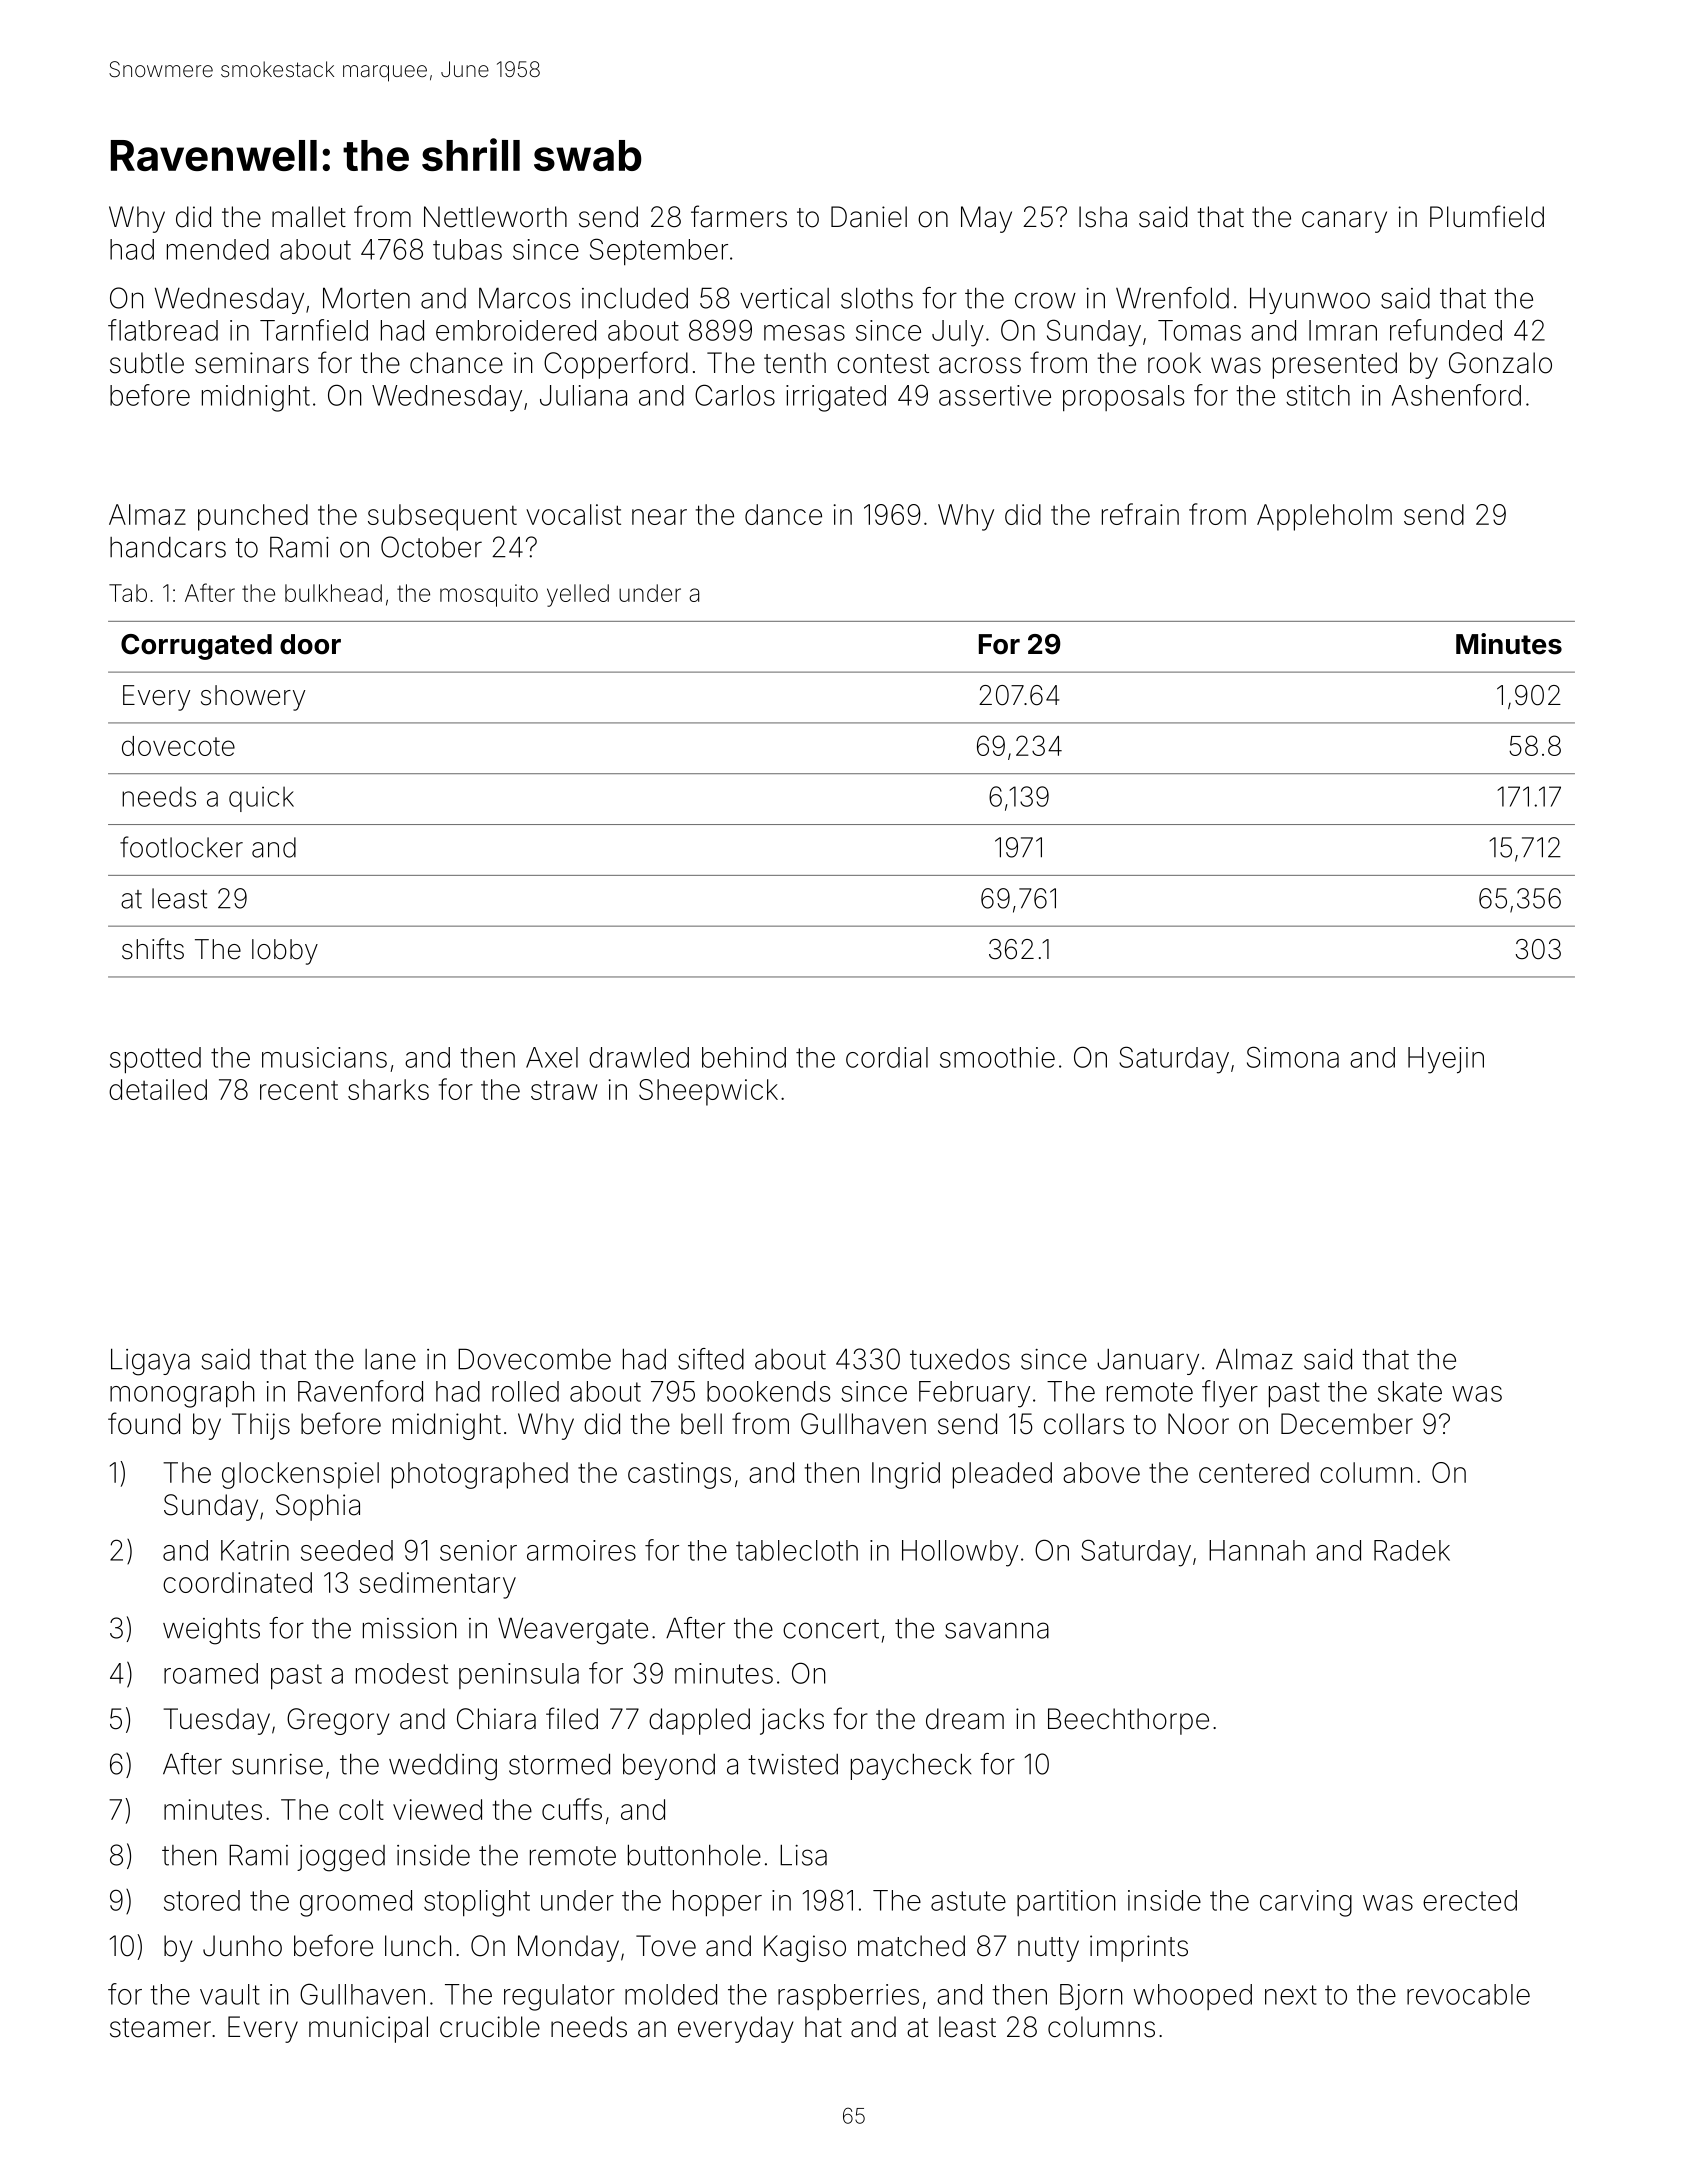  I want to click on Ashenford, so click(1456, 395).
